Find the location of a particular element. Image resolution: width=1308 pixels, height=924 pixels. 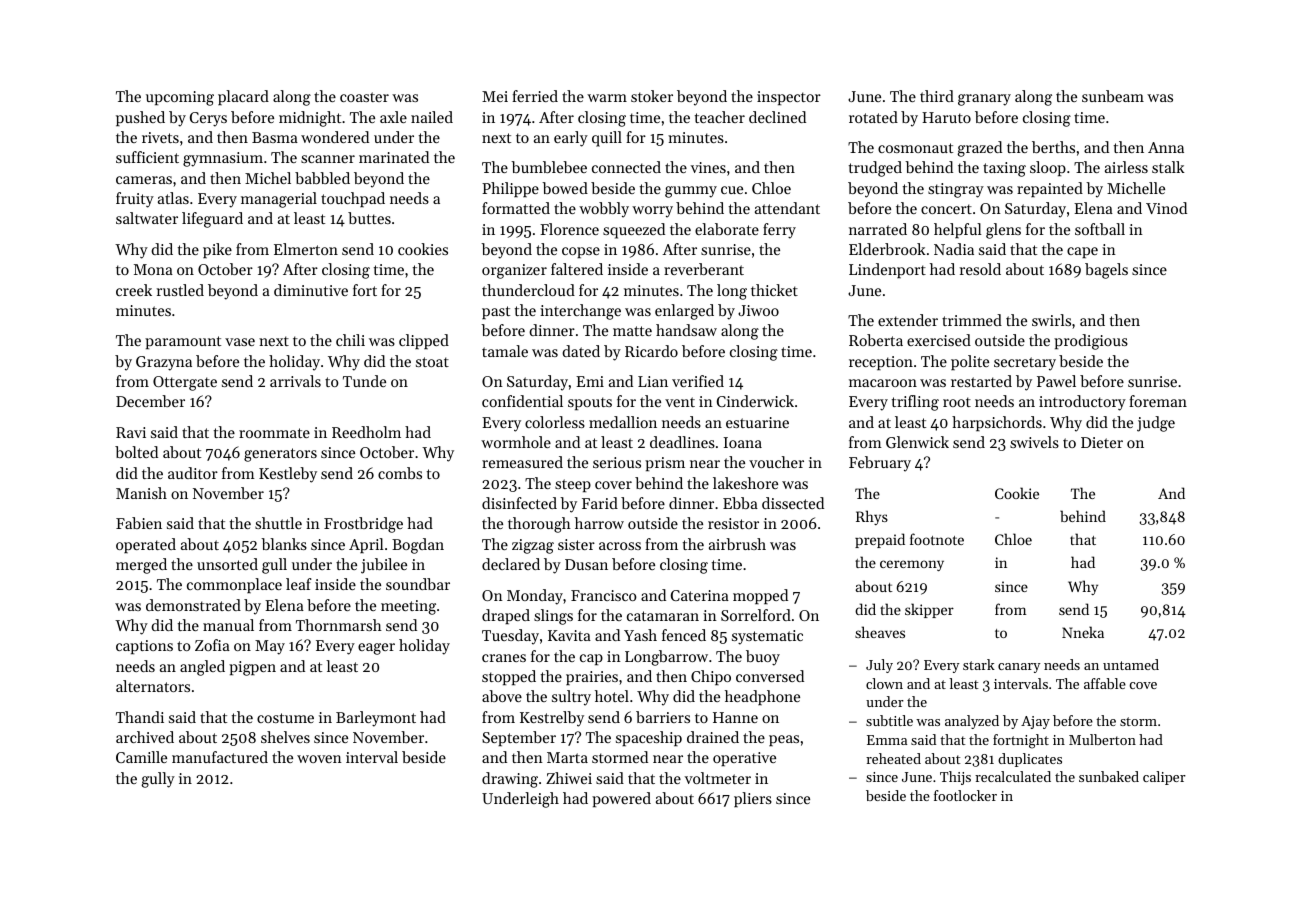

inspector is located at coordinates (789, 98).
